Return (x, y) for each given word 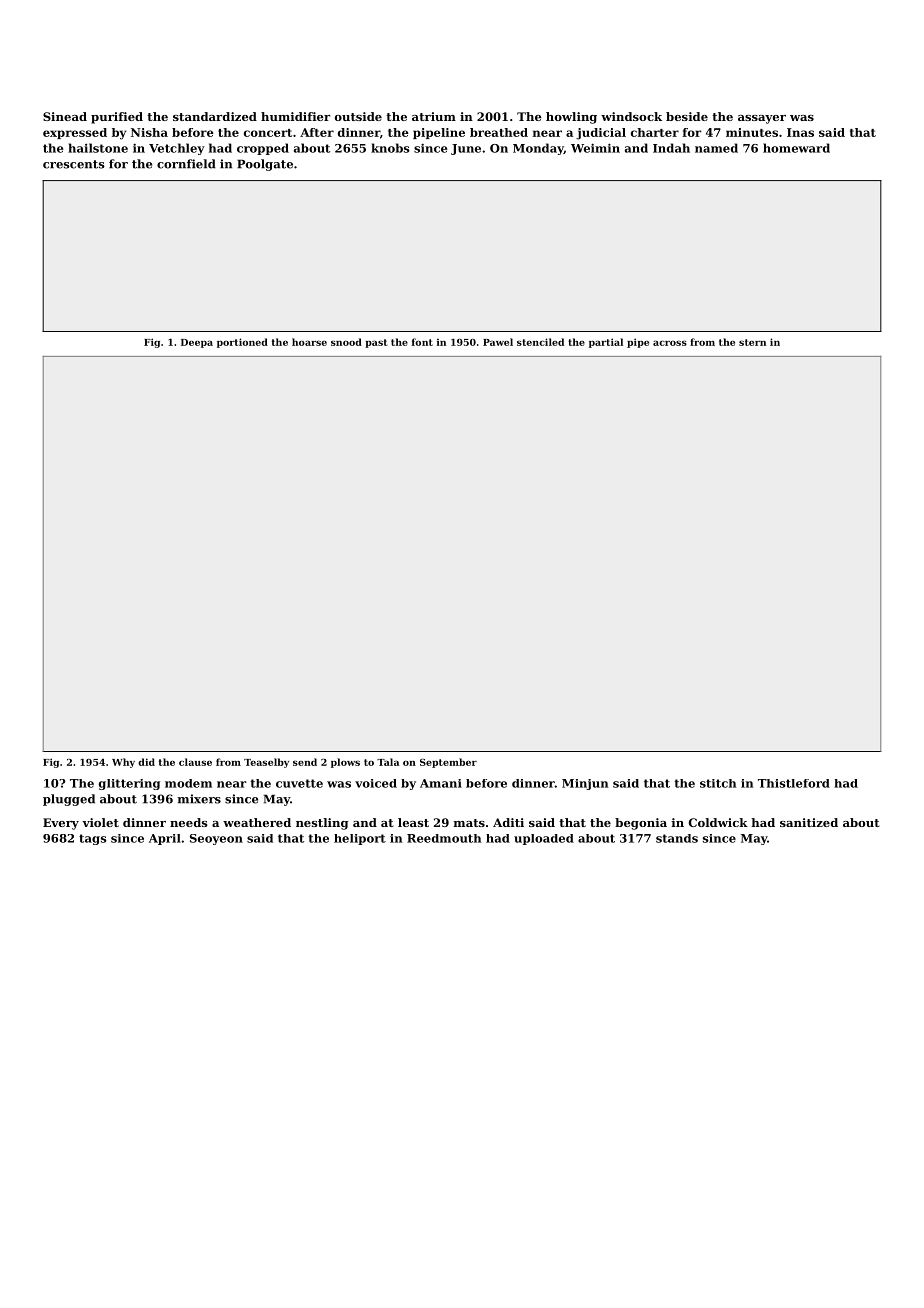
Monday (538, 149)
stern (752, 342)
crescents (74, 164)
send (305, 762)
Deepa (197, 343)
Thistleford (794, 783)
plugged (69, 800)
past (376, 343)
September (448, 763)
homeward (796, 148)
